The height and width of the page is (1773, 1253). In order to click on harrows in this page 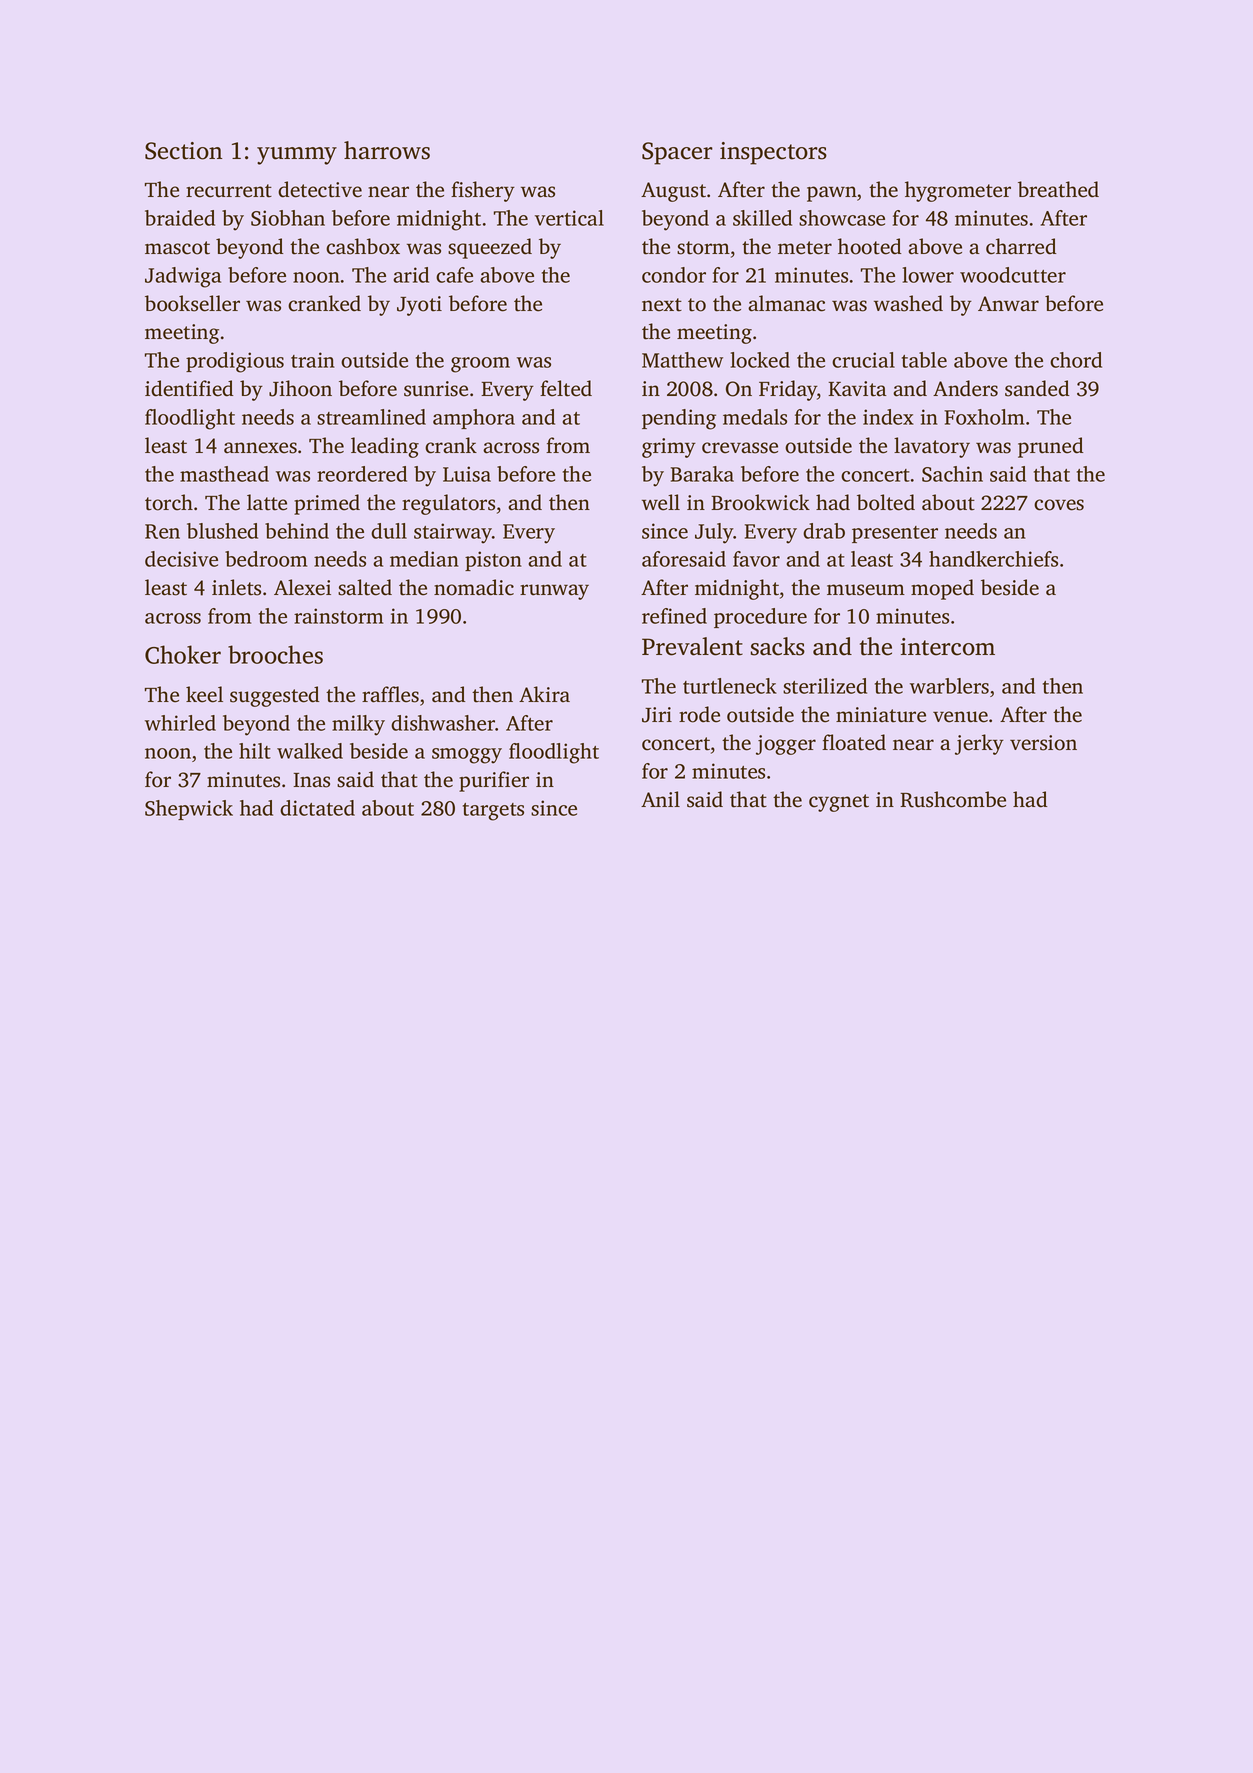, I will do `click(387, 150)`.
